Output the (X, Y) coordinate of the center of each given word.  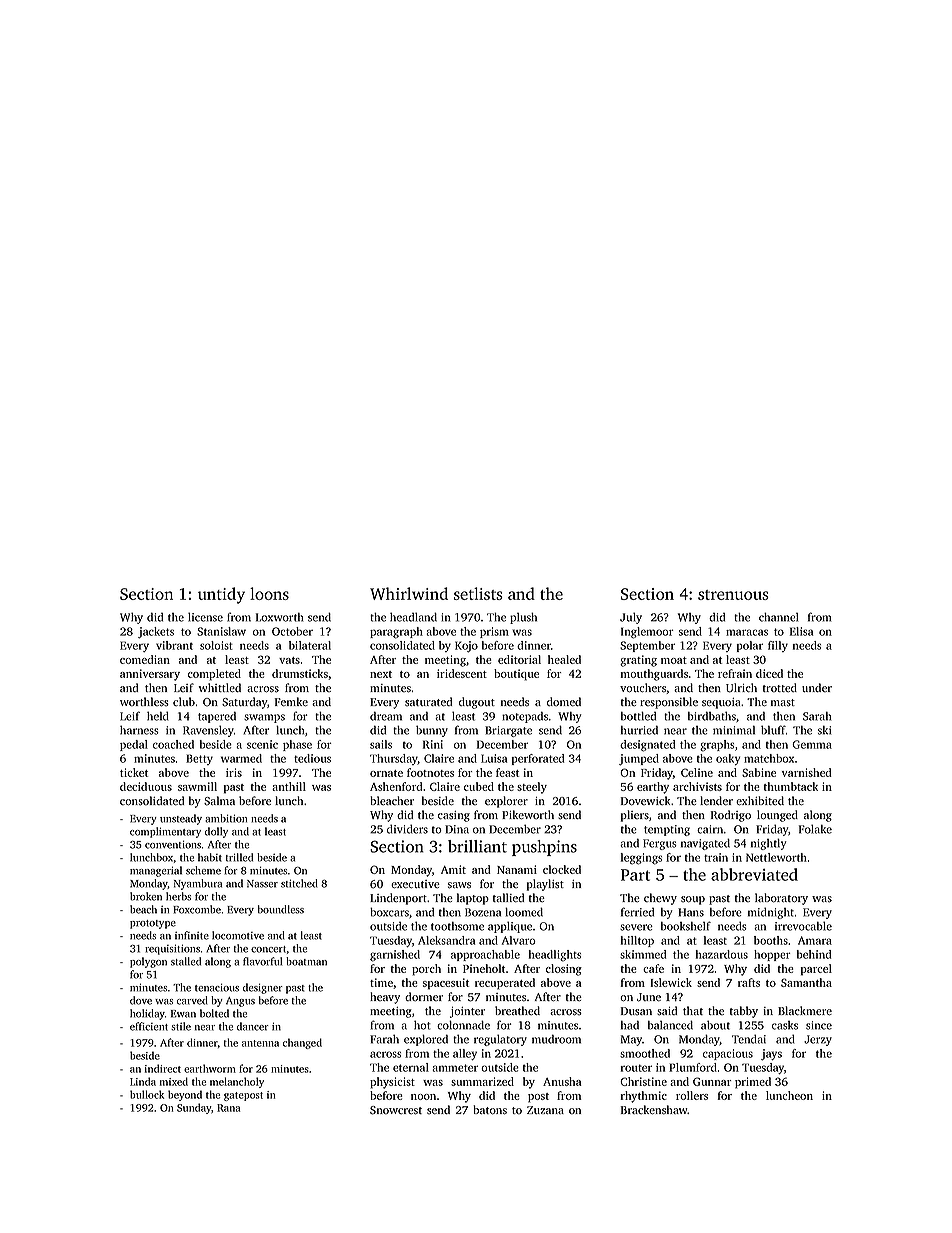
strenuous (733, 595)
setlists (478, 593)
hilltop (637, 941)
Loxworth (280, 617)
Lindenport (398, 899)
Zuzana (545, 1110)
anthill (289, 786)
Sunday (194, 1108)
